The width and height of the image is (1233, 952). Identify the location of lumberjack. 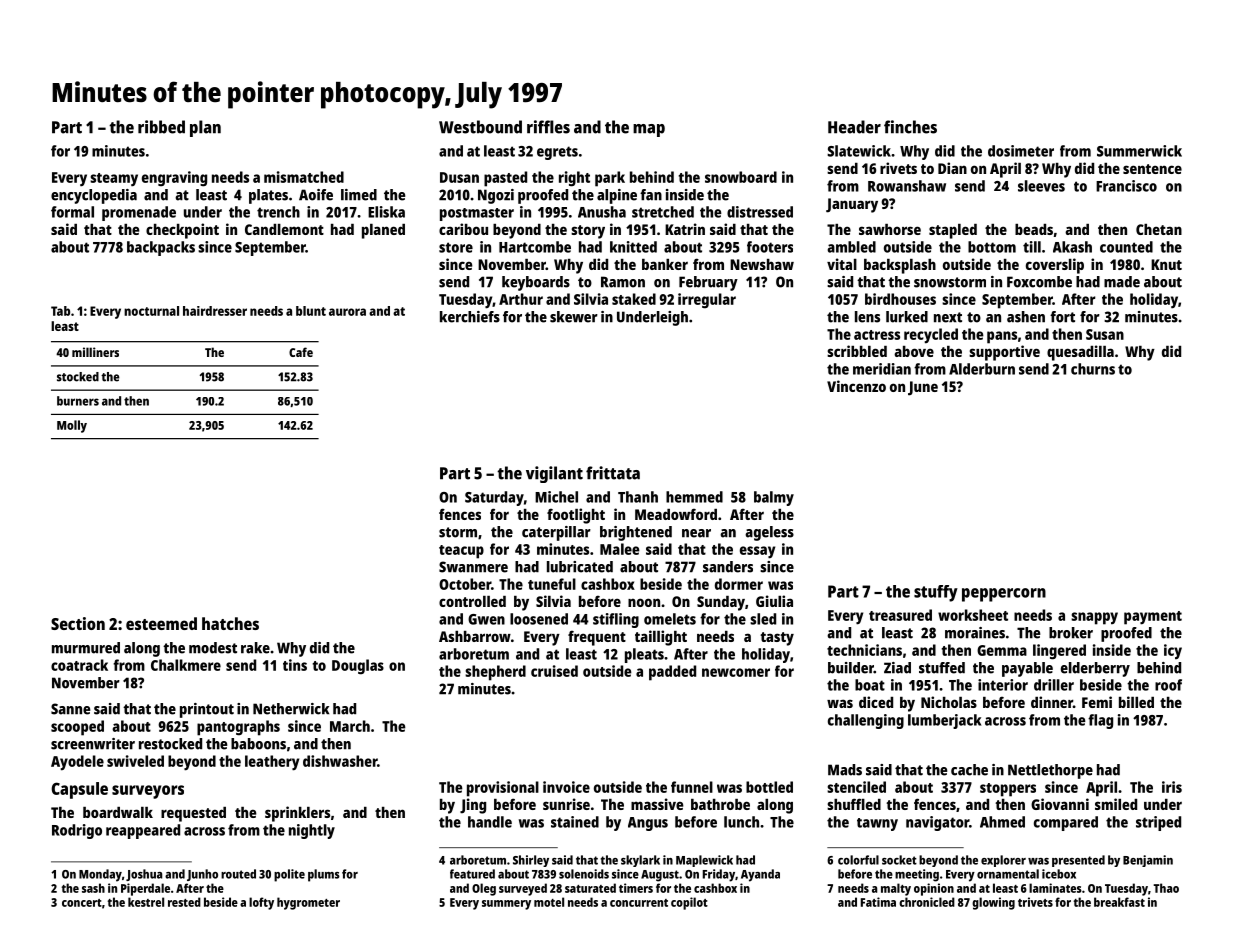
(944, 721).
